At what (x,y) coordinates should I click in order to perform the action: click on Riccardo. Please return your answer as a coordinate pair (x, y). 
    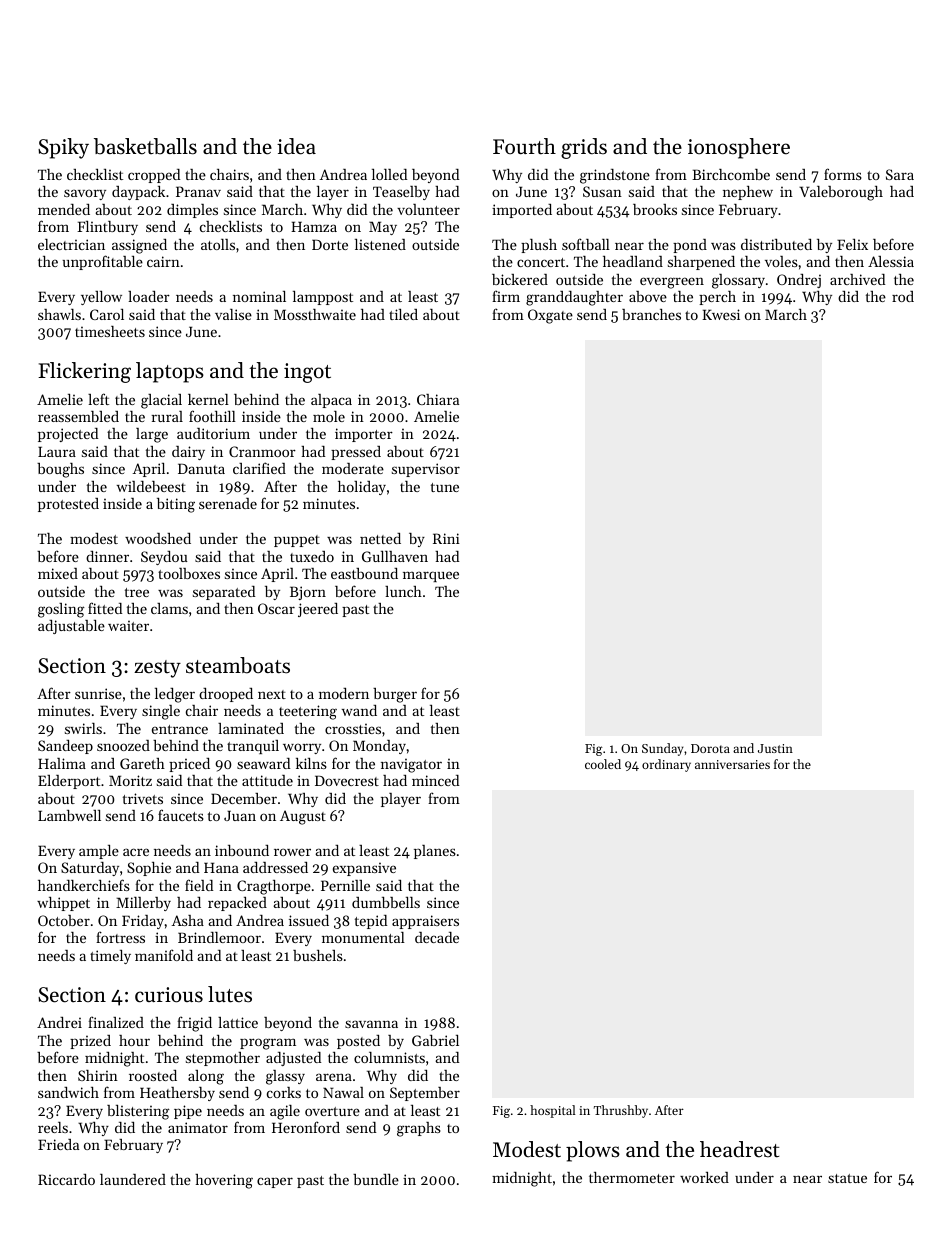
    Looking at the image, I should click on (66, 1179).
